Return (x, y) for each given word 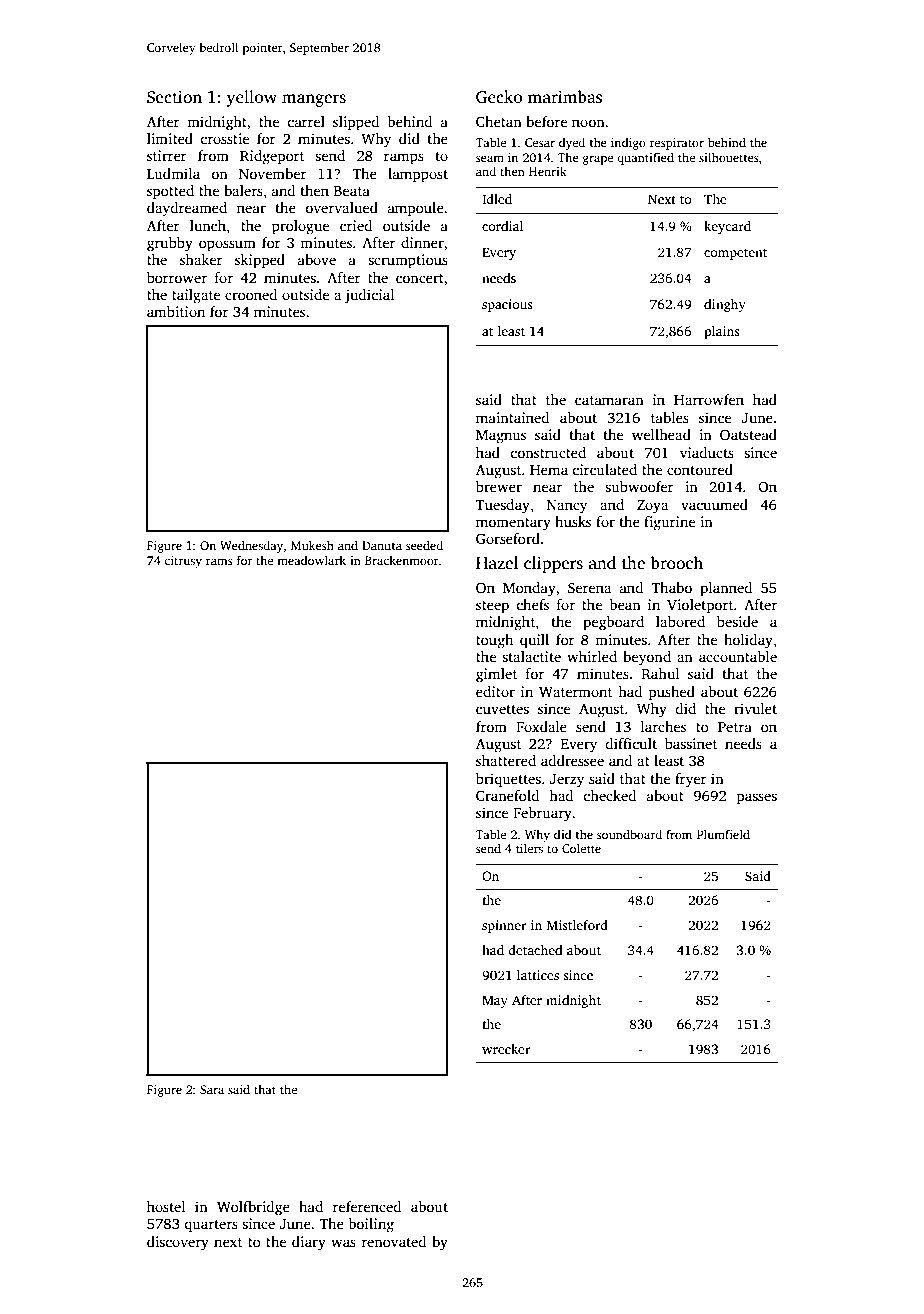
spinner (504, 926)
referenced (366, 1206)
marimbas (565, 97)
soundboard (629, 834)
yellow (251, 98)
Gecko (499, 97)
